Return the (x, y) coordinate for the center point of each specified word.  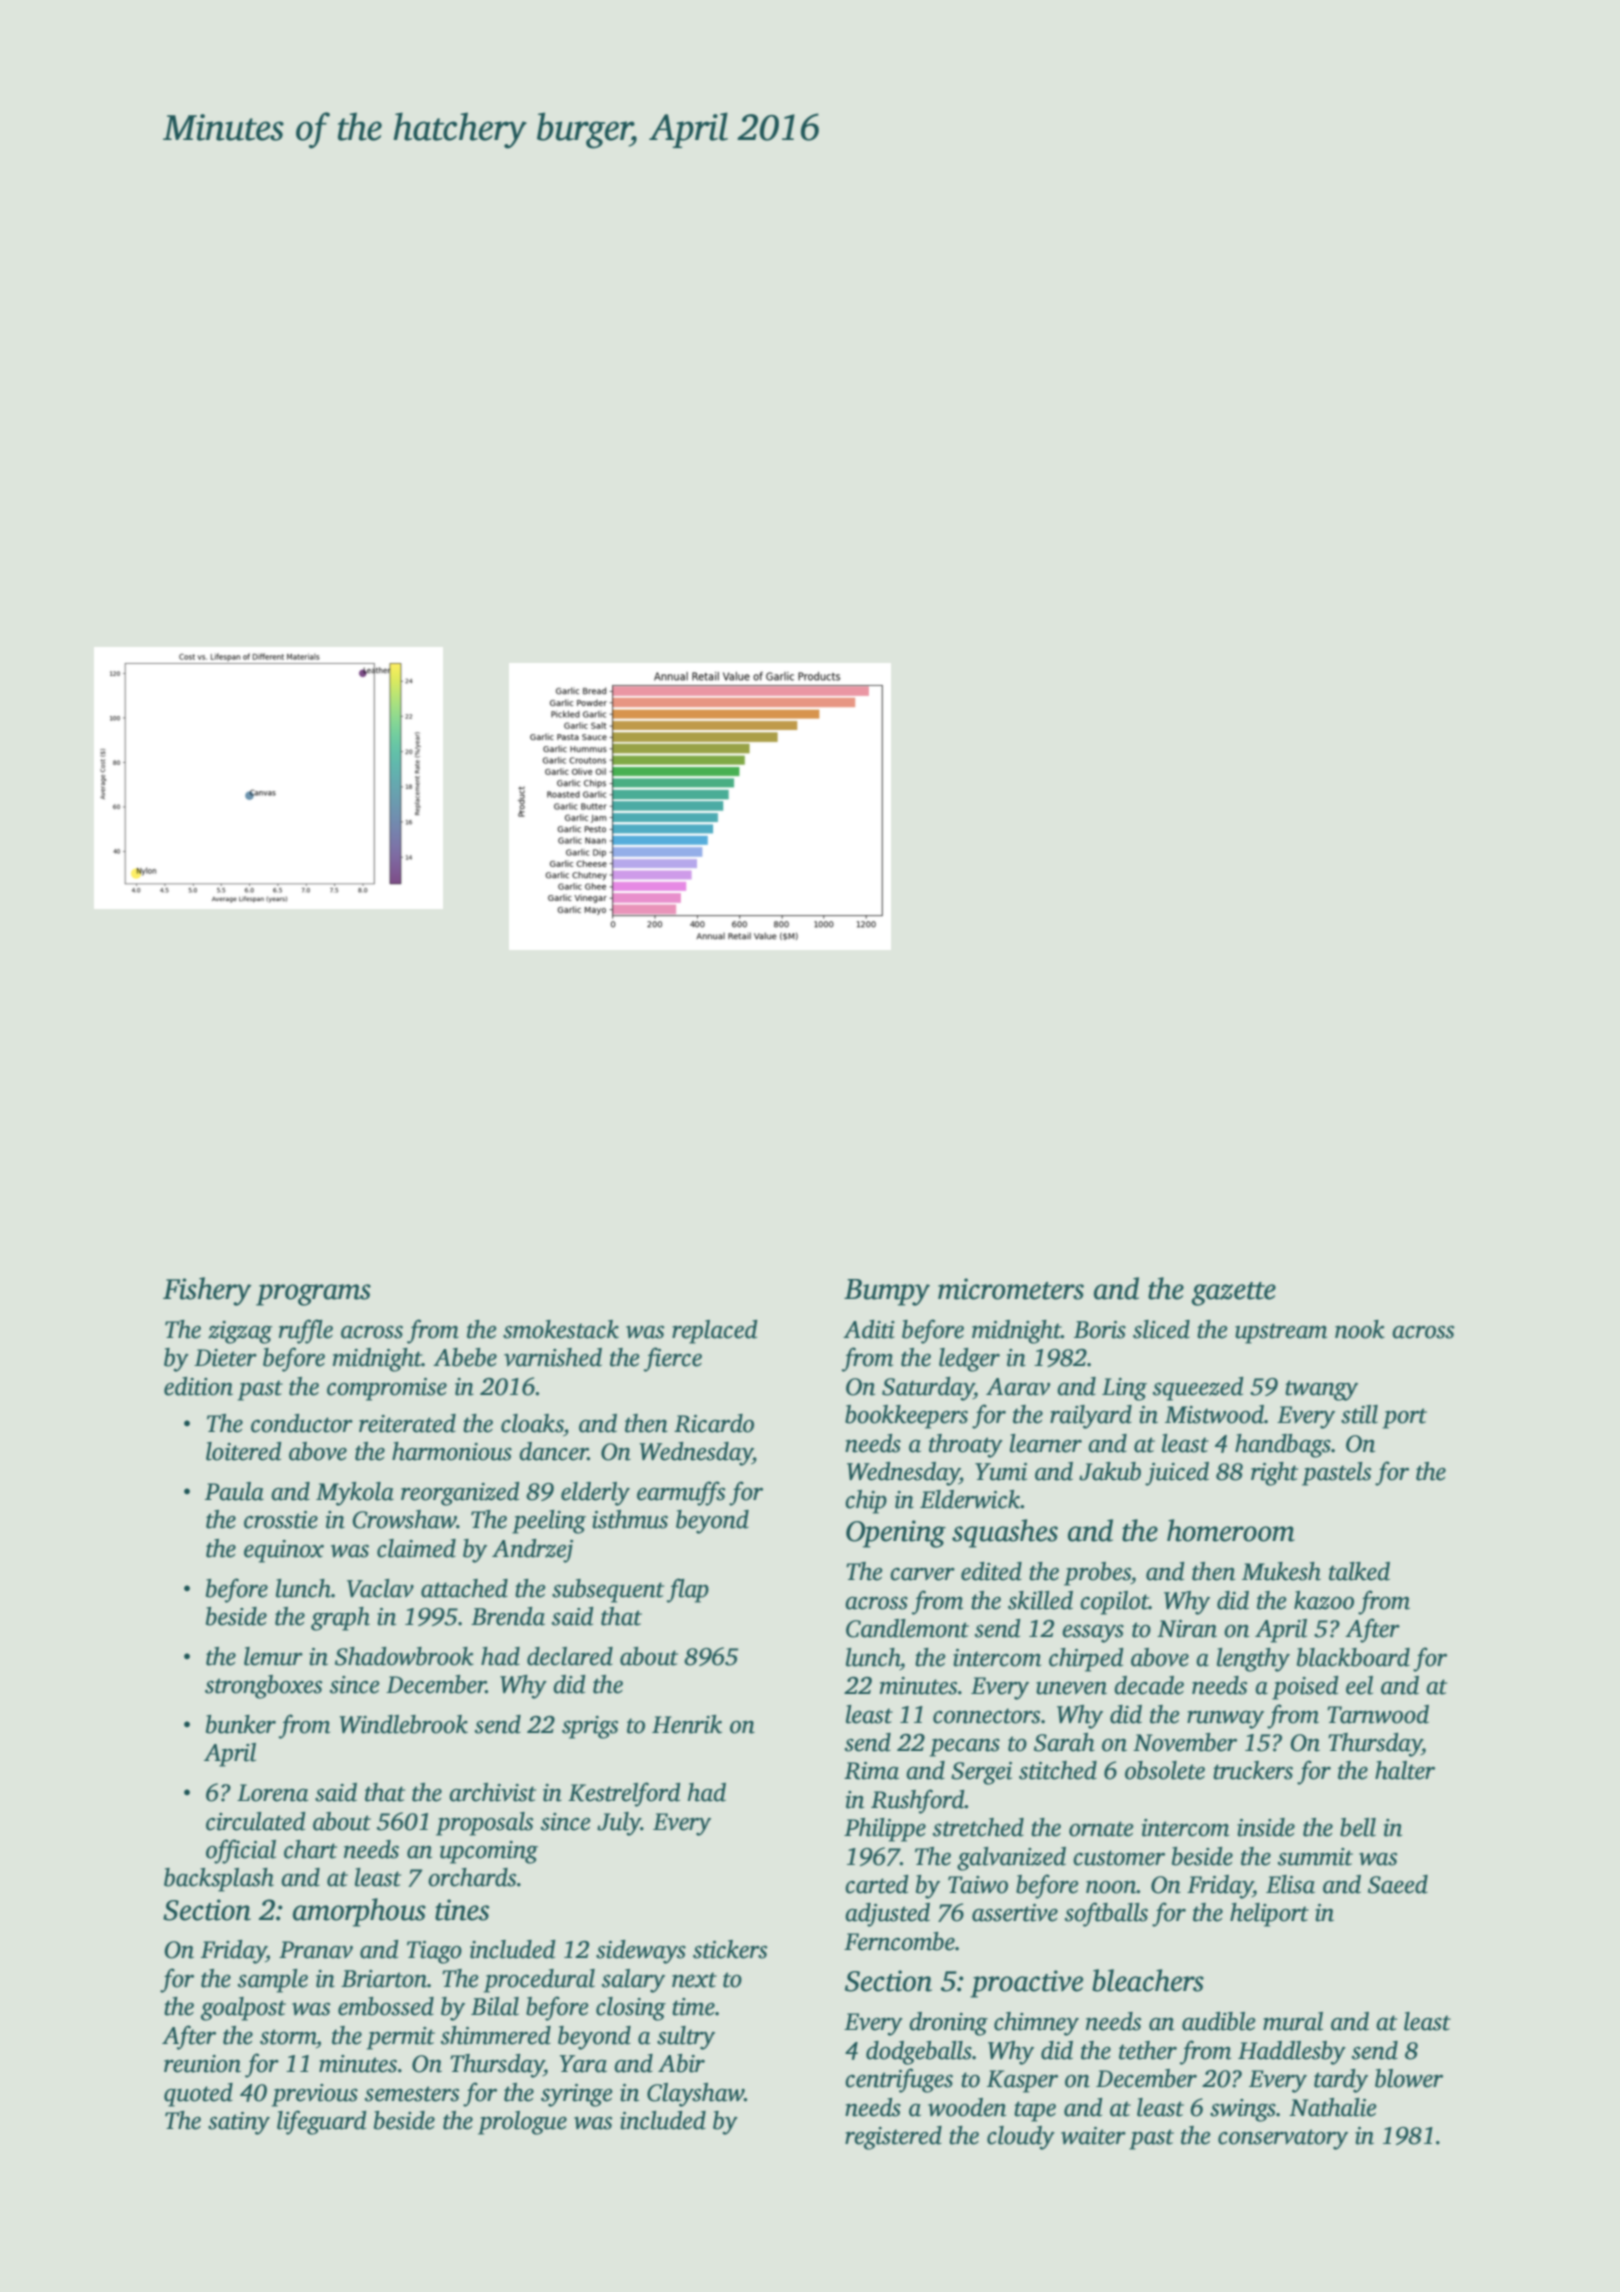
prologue (522, 2123)
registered (893, 2138)
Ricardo (714, 1423)
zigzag (240, 1332)
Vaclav (380, 1588)
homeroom (1231, 1530)
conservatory (1283, 2139)
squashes (1005, 1533)
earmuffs (681, 1493)
